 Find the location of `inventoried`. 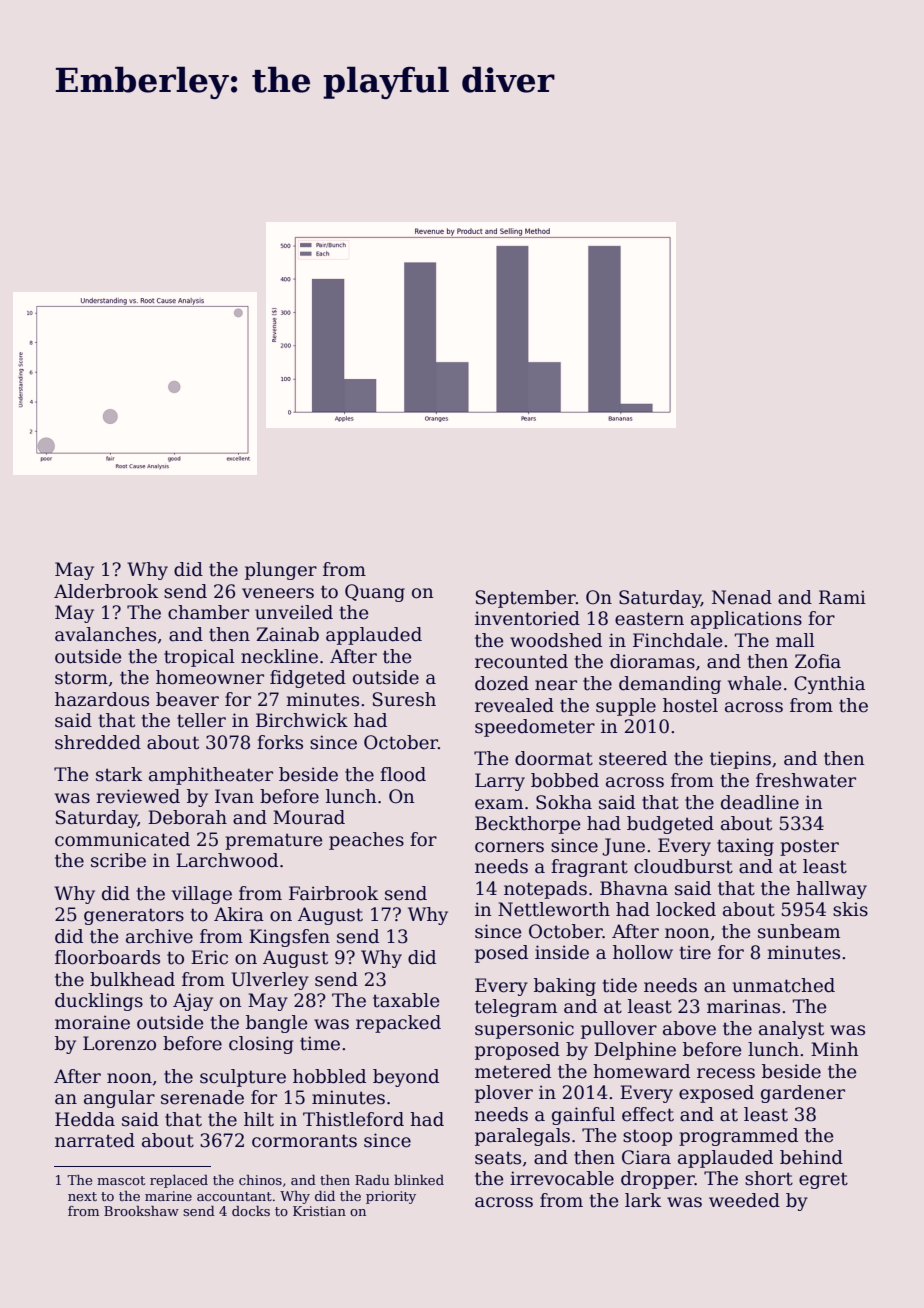

inventoried is located at coordinates (527, 618).
